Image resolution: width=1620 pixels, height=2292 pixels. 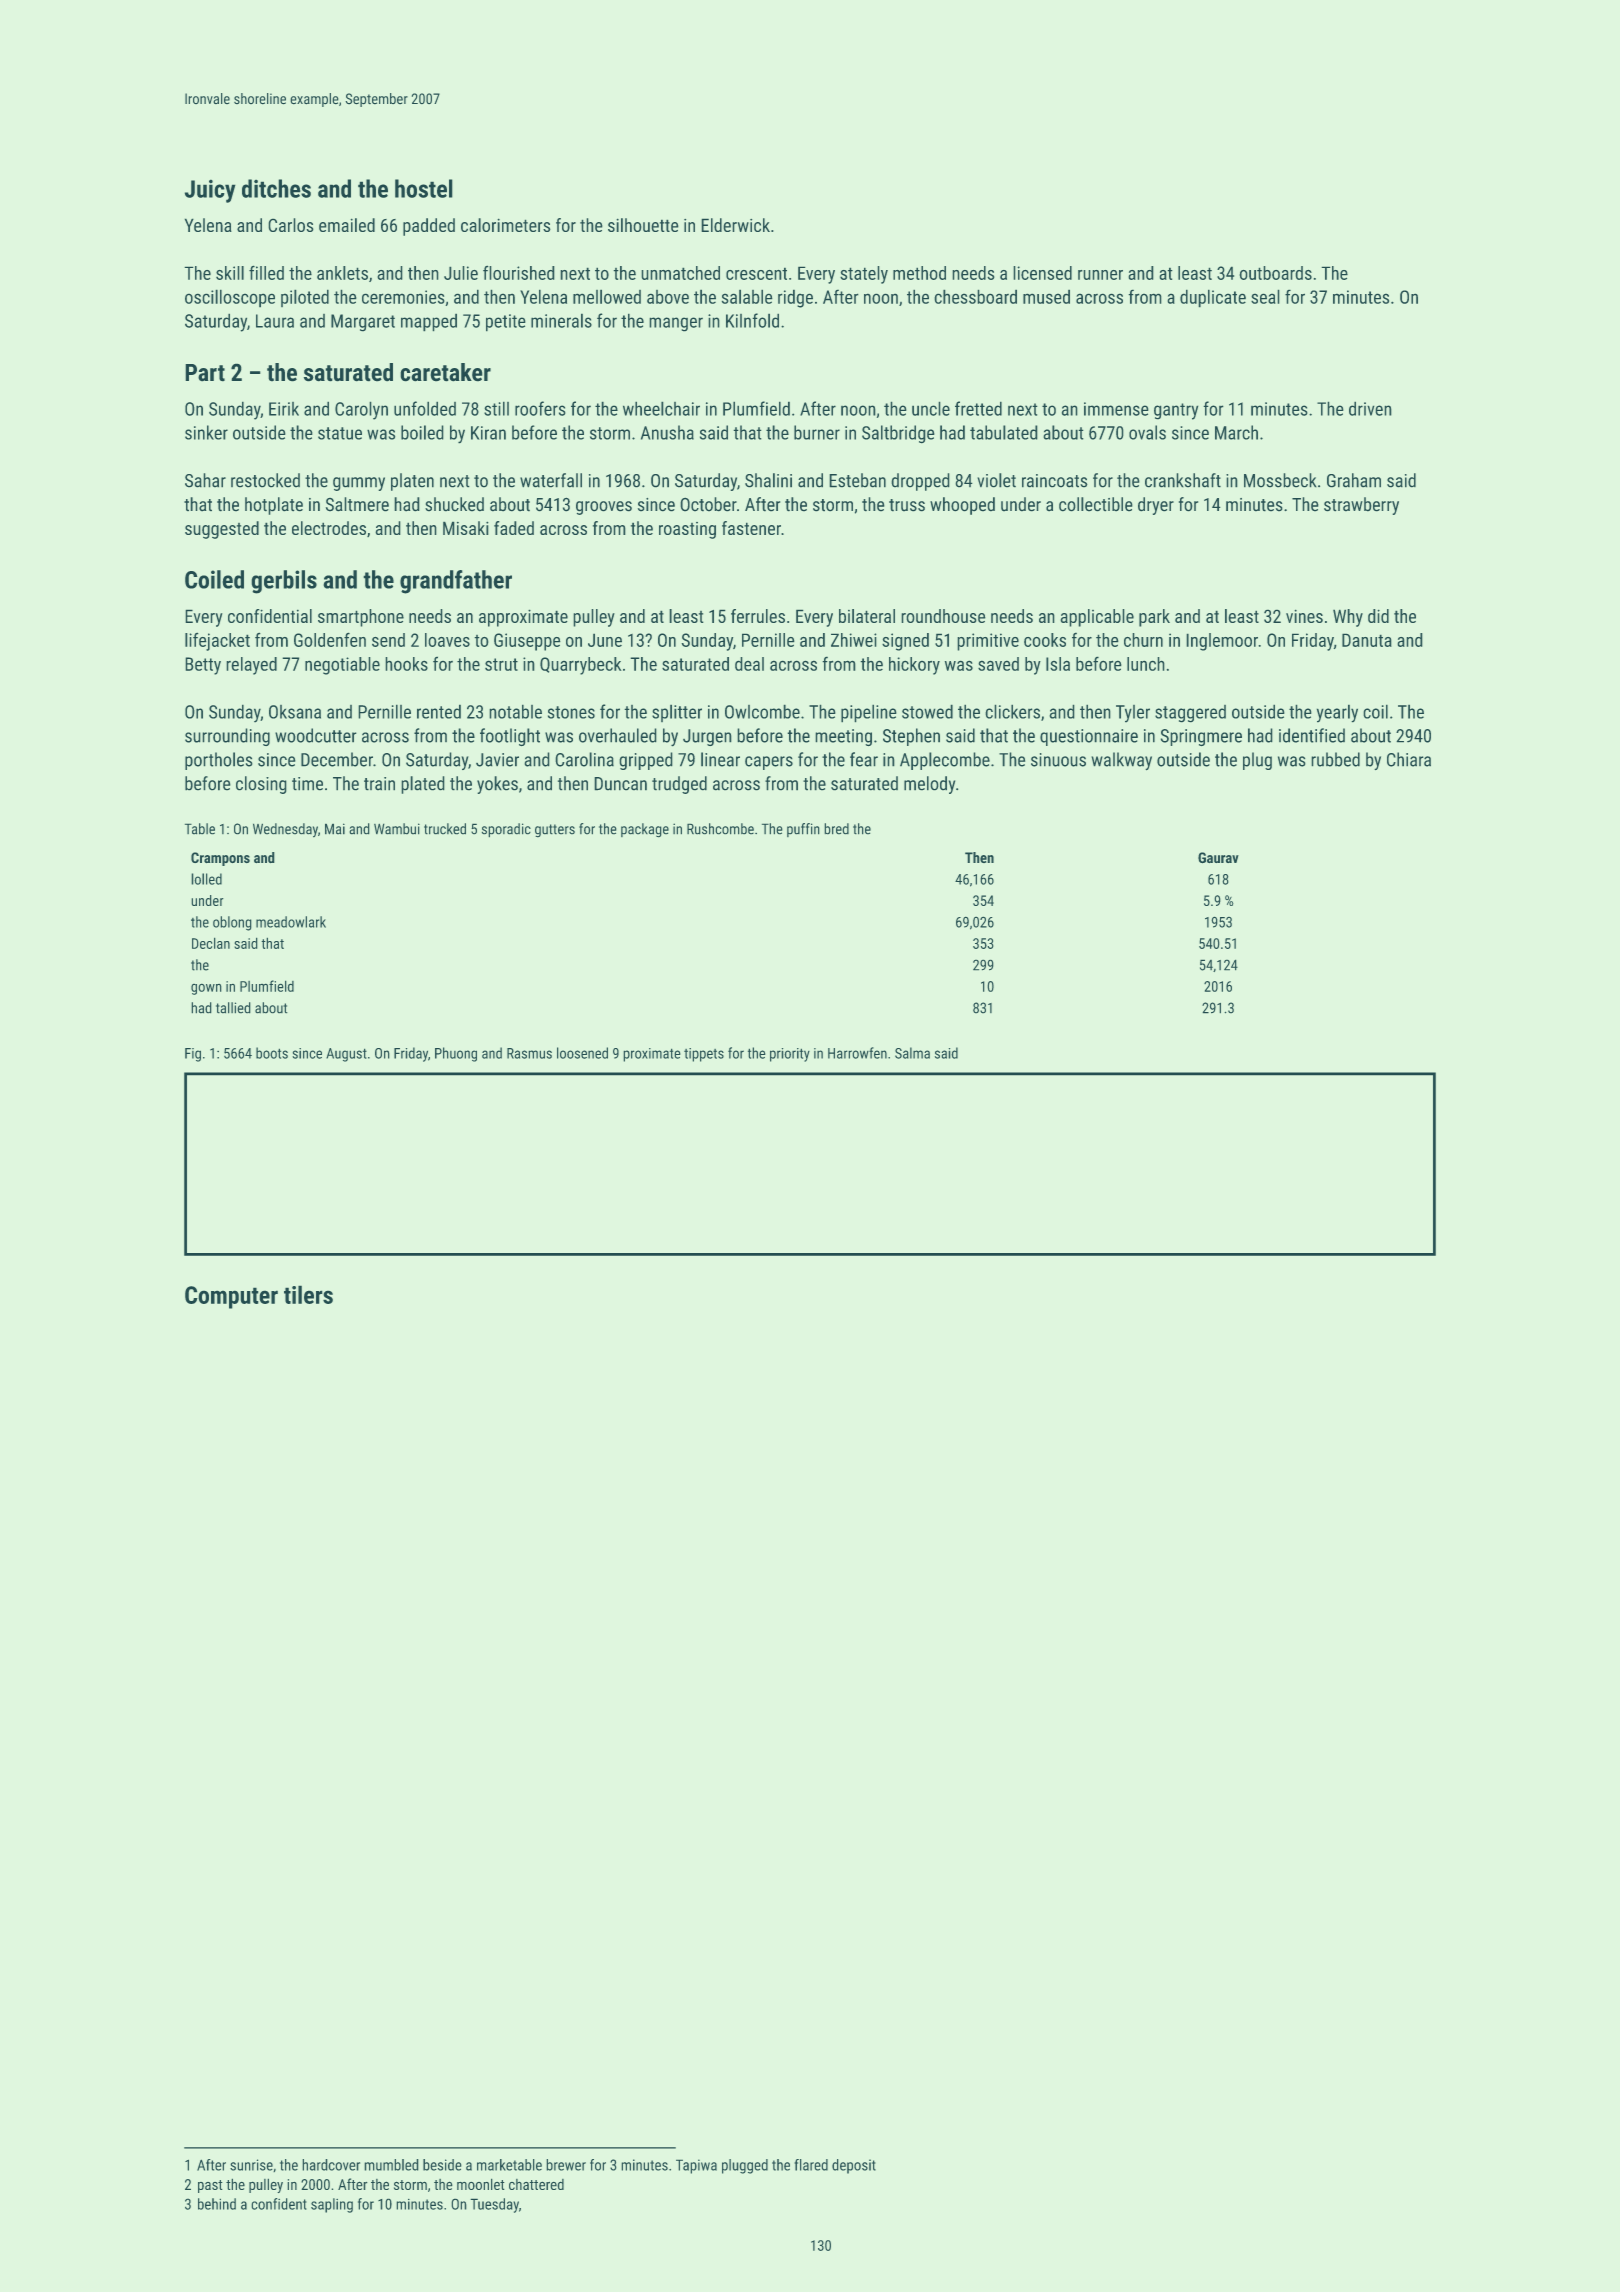 I want to click on tippets, so click(x=704, y=1055).
